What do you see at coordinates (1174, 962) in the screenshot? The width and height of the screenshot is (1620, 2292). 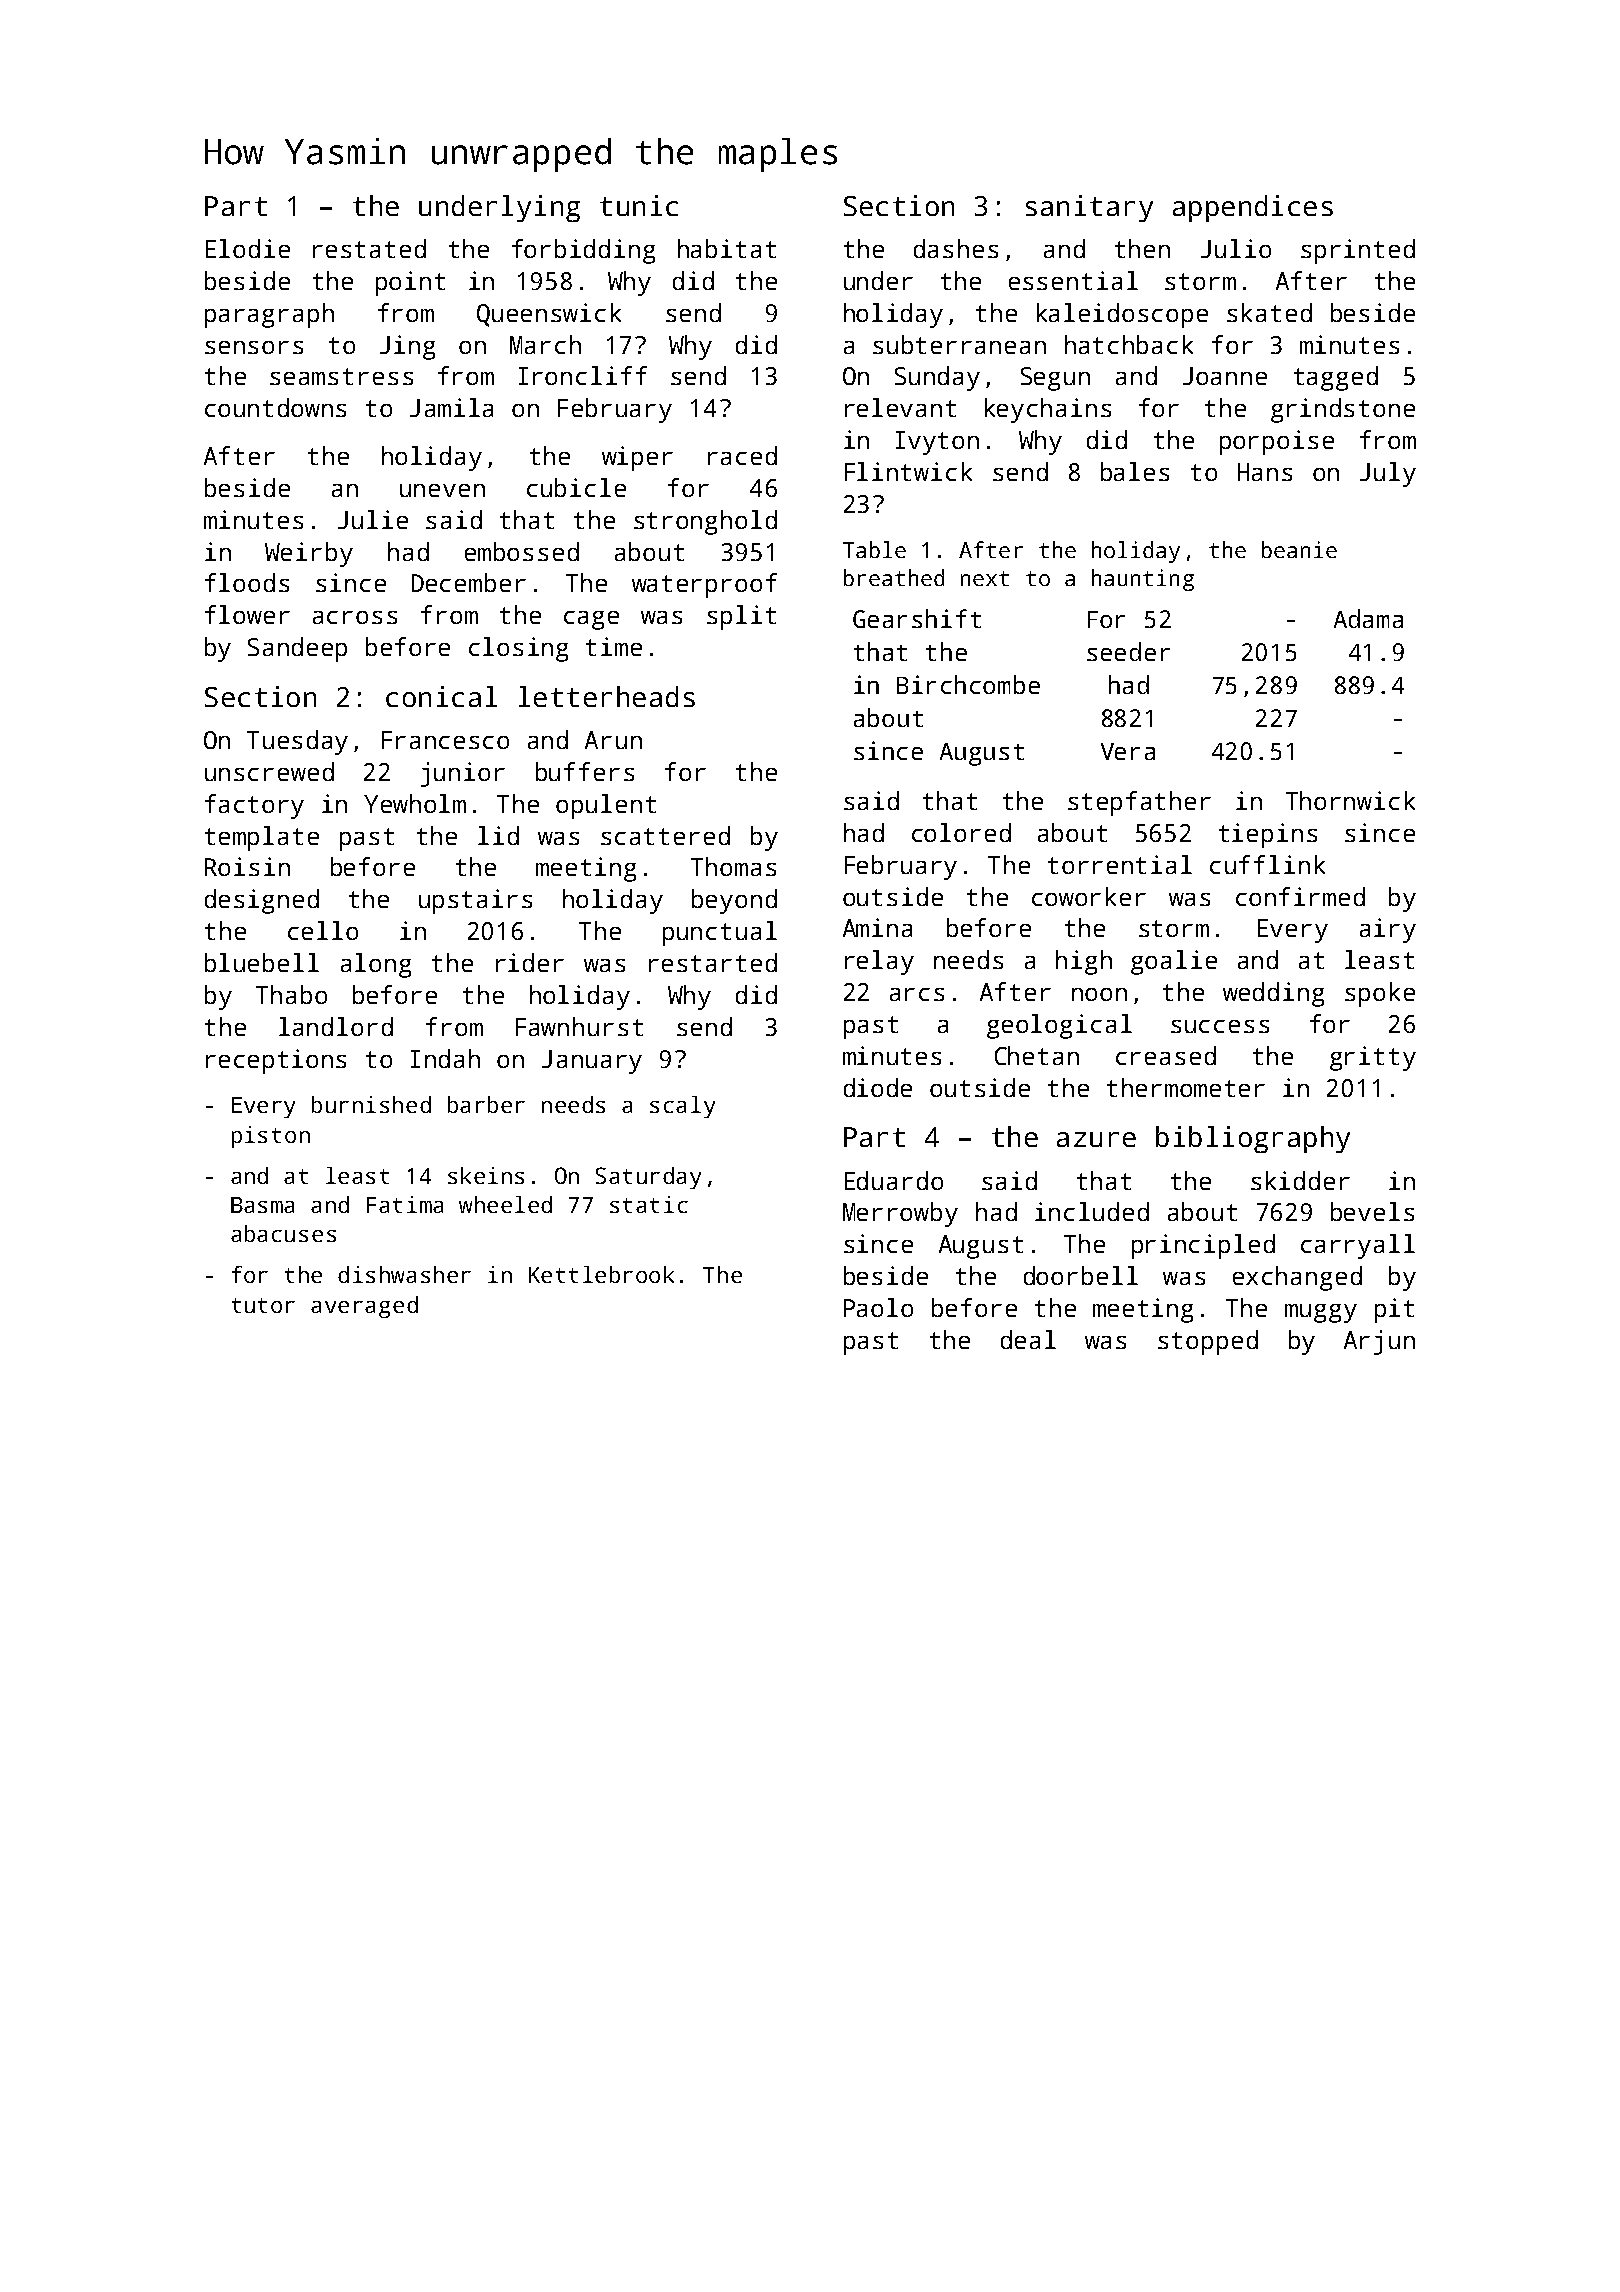 I see `goalie` at bounding box center [1174, 962].
